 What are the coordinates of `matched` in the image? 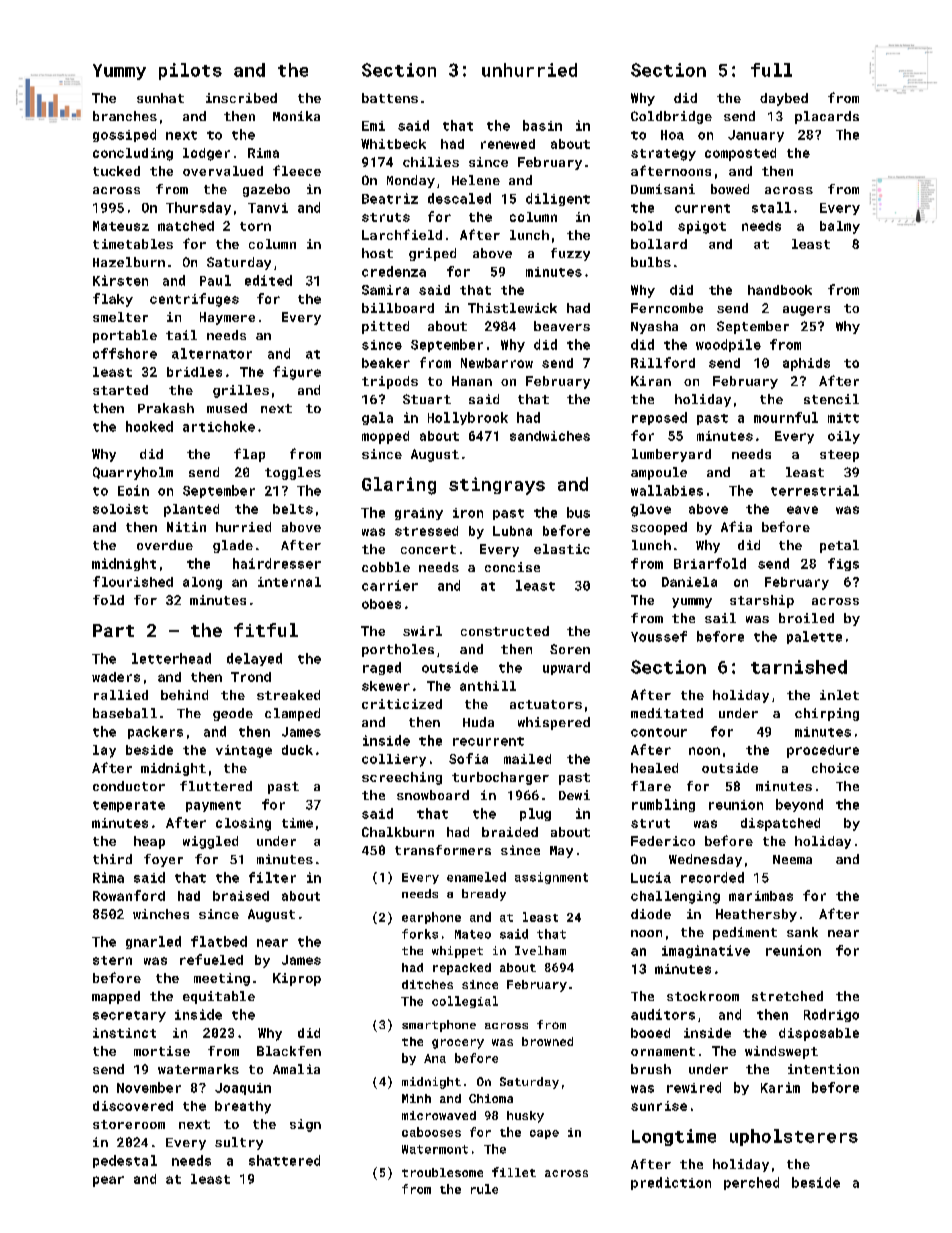 It's located at (186, 226).
